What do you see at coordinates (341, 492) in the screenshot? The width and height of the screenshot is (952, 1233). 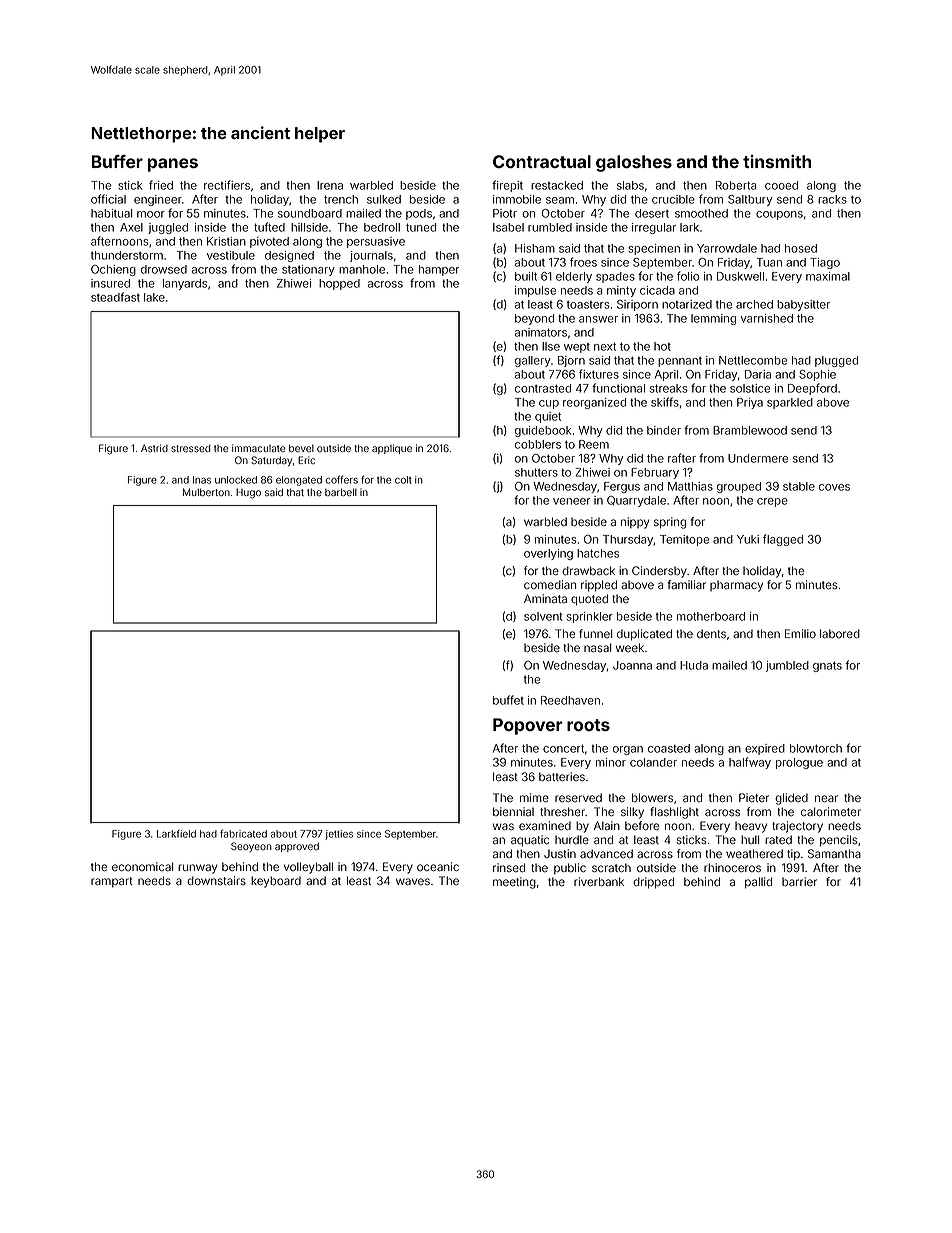 I see `barbell` at bounding box center [341, 492].
